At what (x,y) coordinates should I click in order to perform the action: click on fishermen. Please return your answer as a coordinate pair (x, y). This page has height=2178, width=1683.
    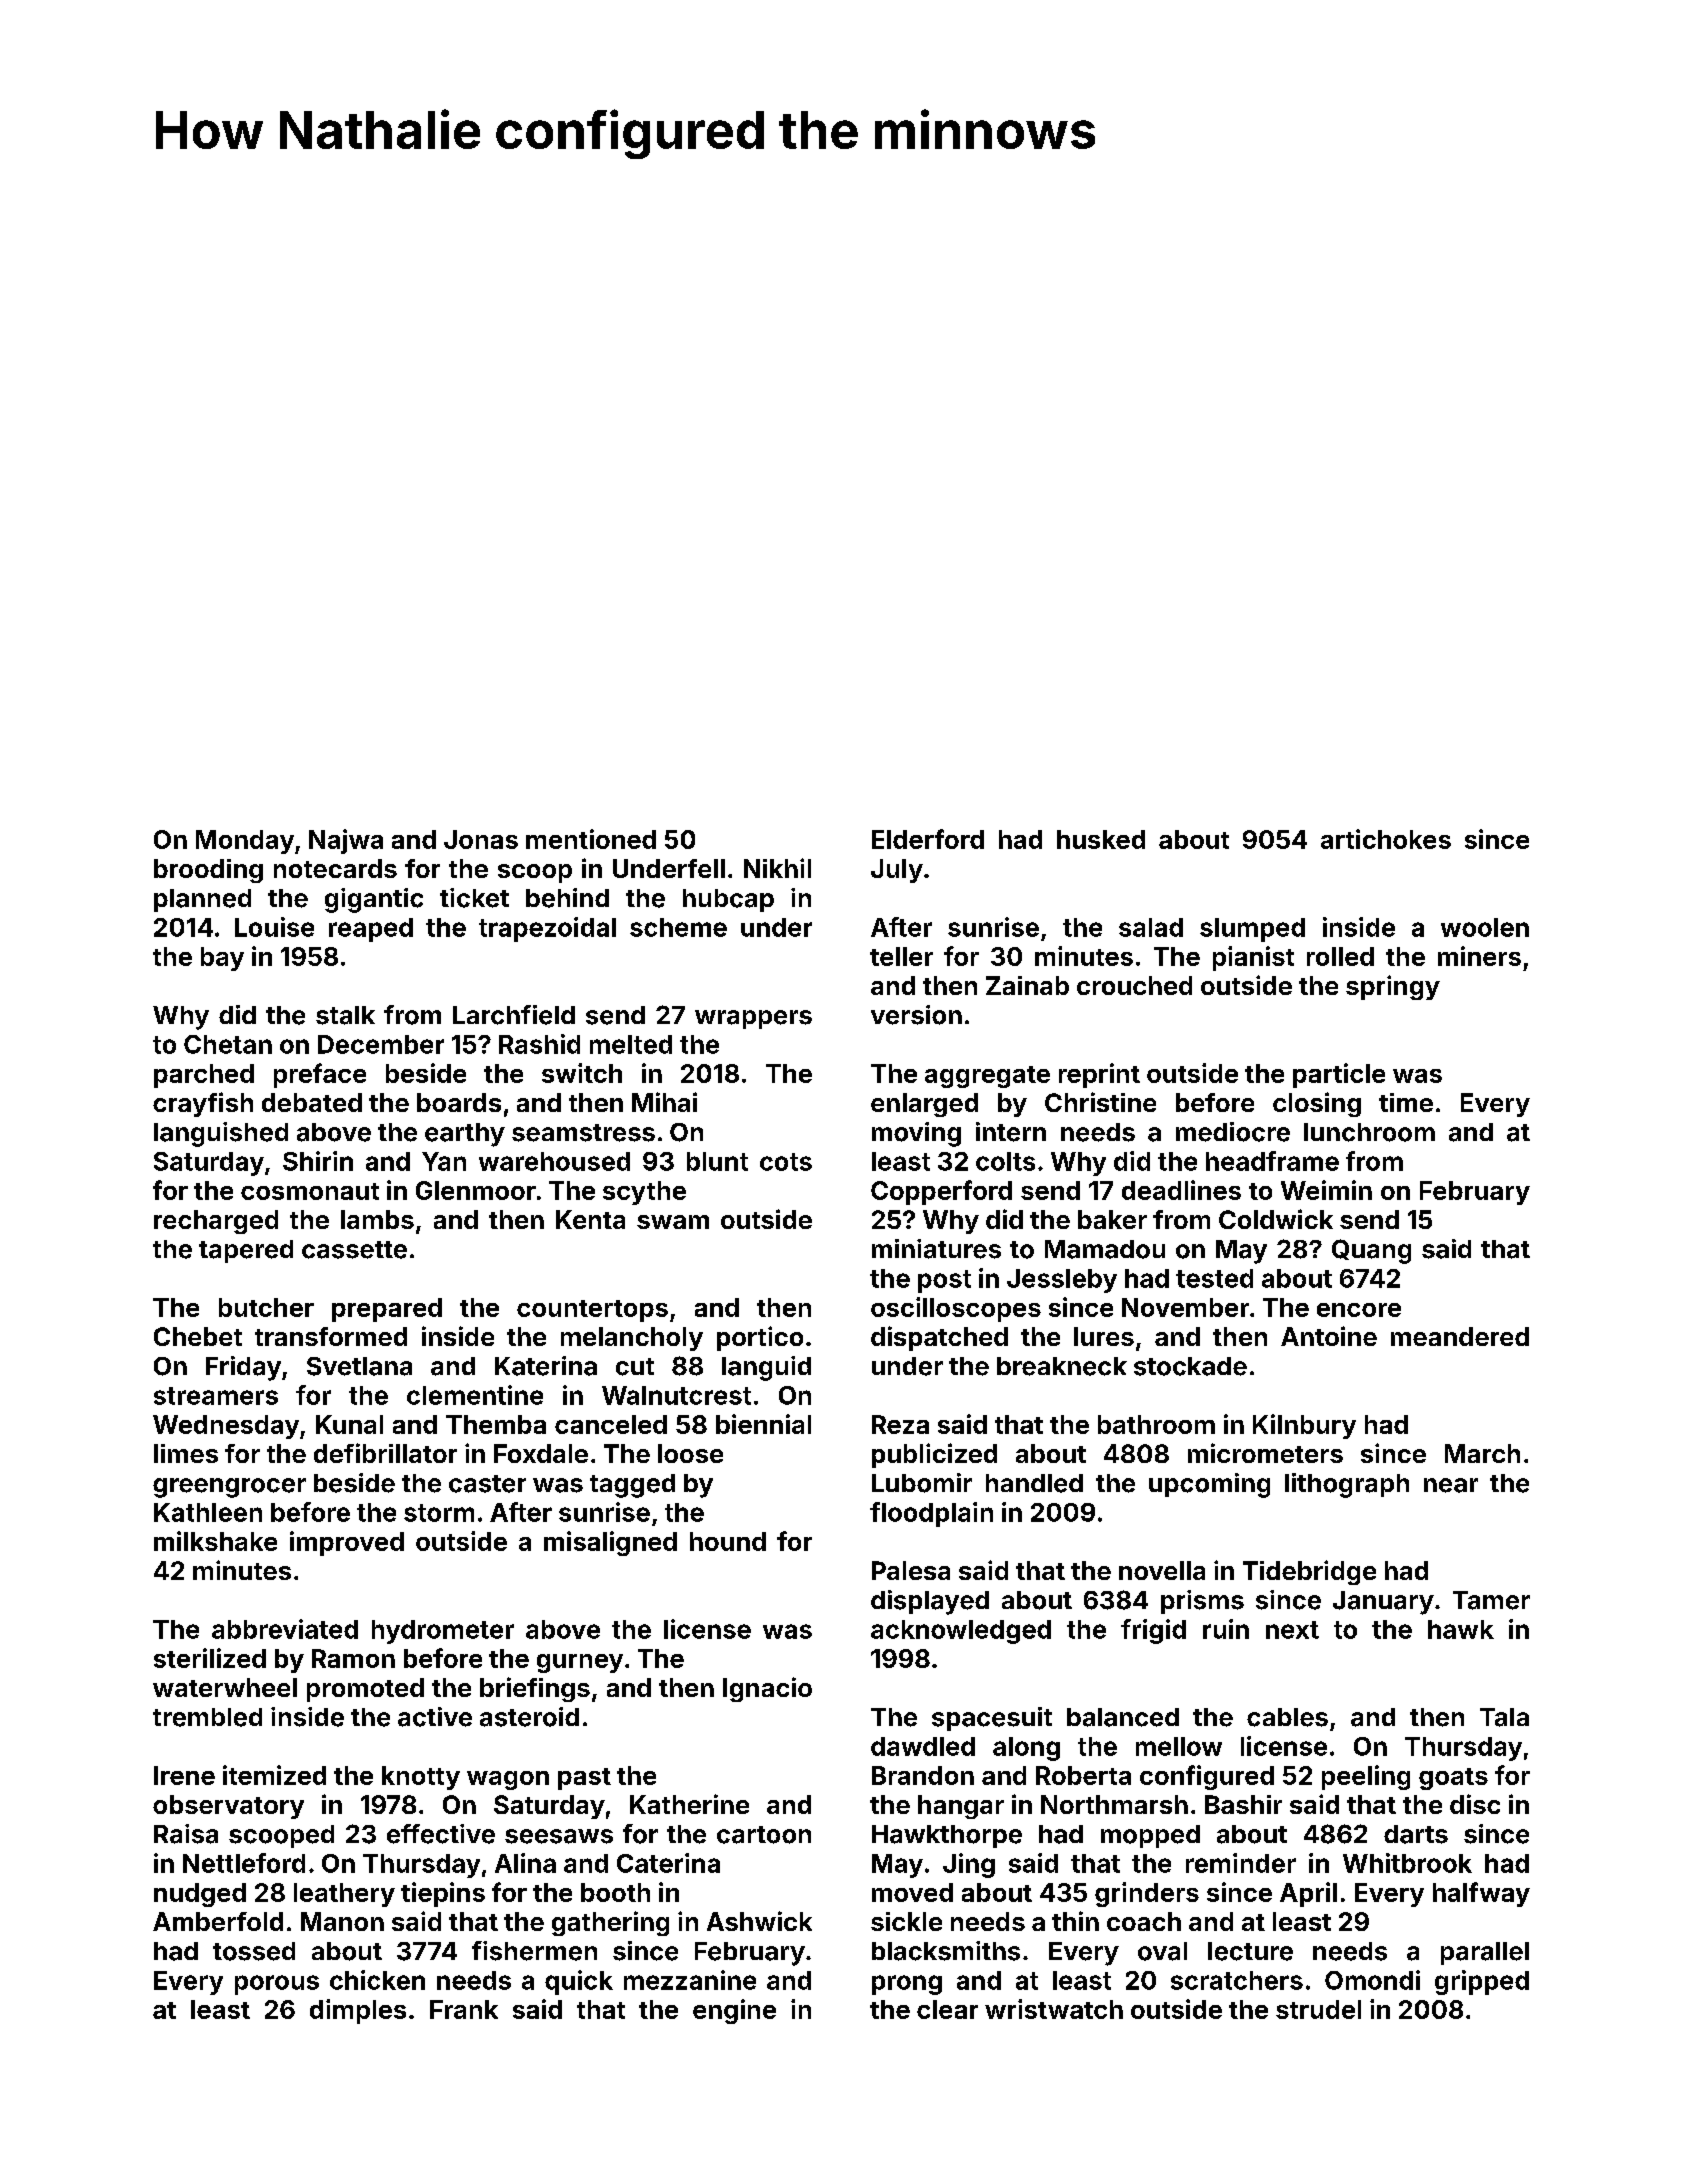
    Looking at the image, I should click on (534, 1951).
